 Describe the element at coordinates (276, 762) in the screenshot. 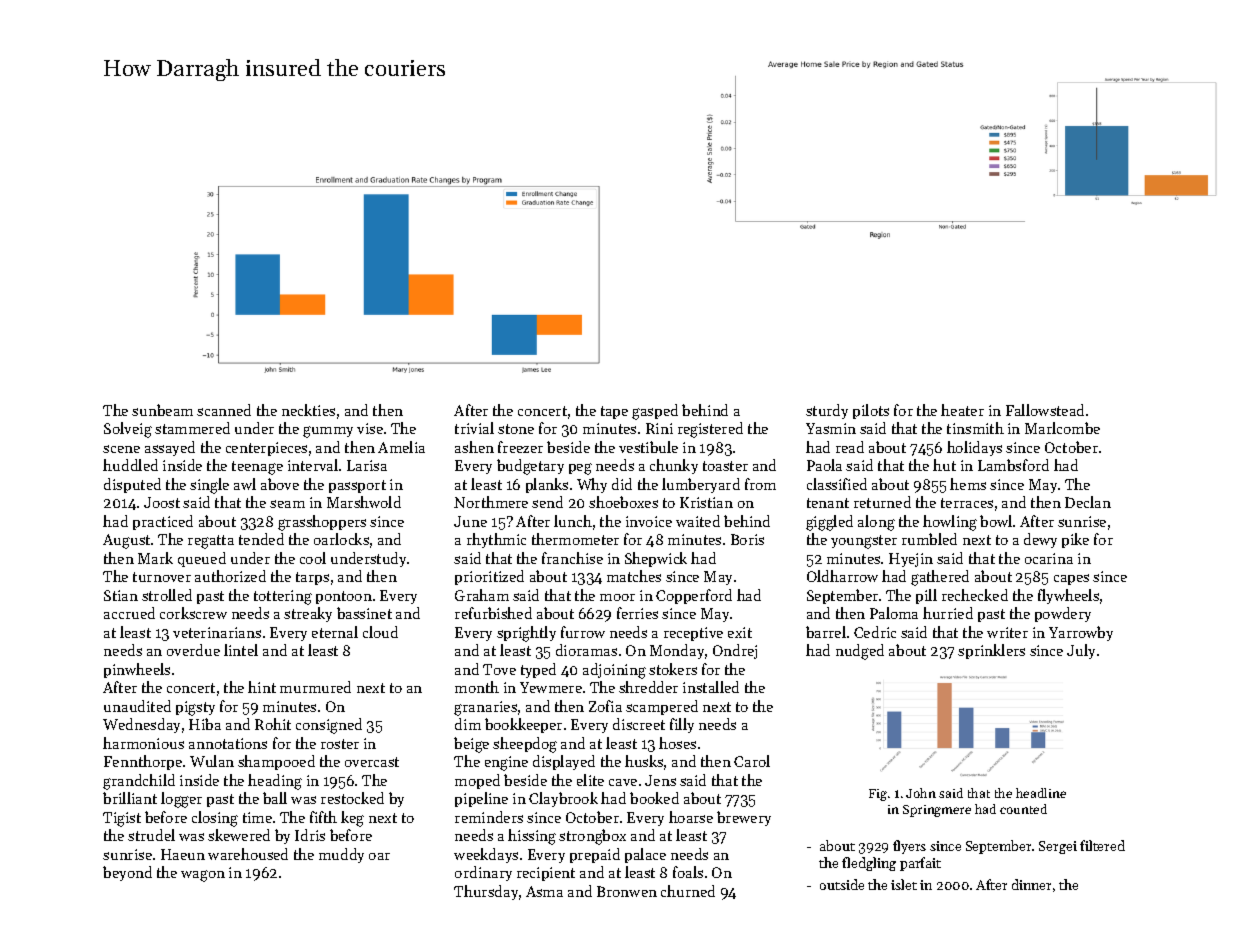

I see `shampooed` at that location.
